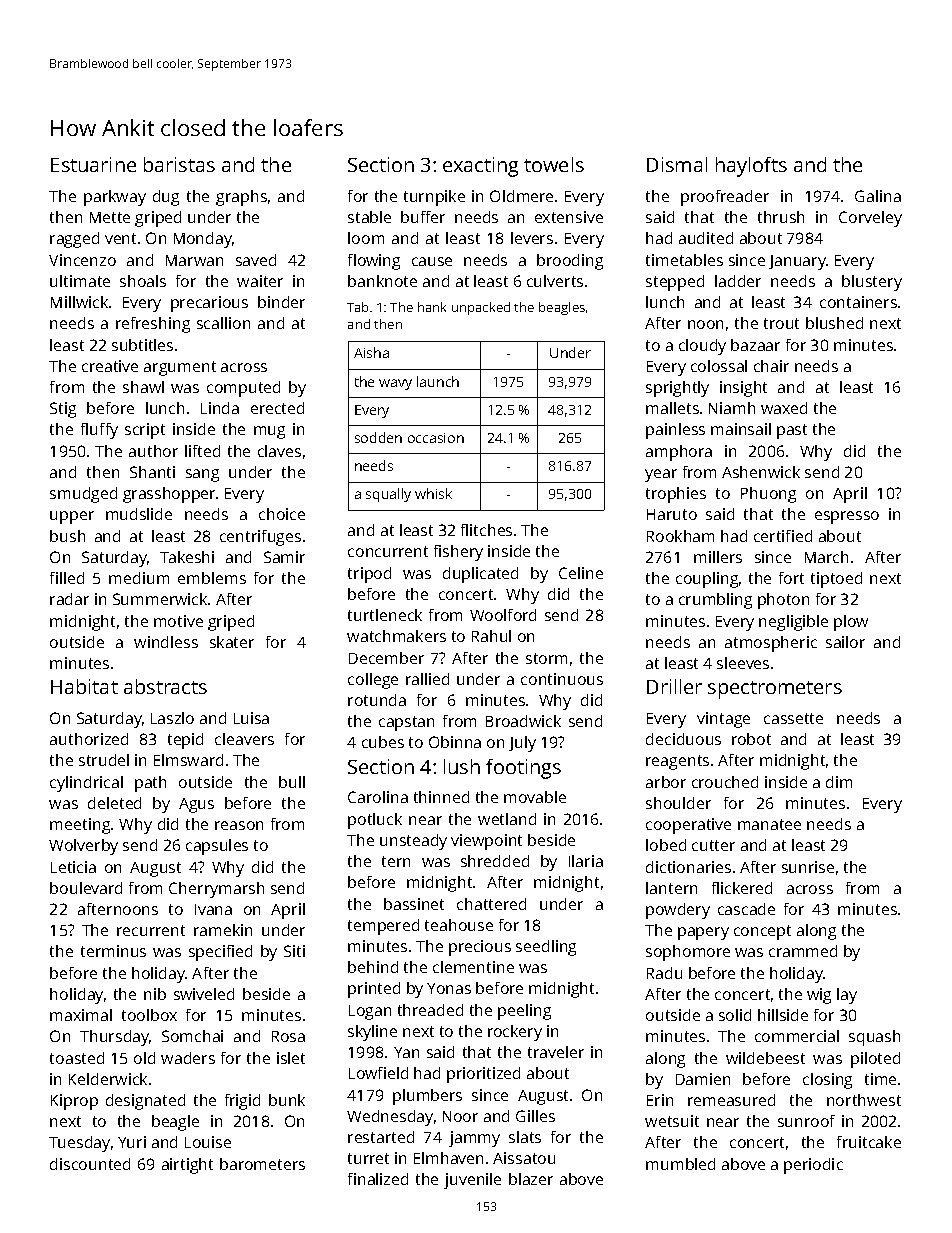 This image has height=1233, width=952. Describe the element at coordinates (839, 782) in the image. I see `dim` at that location.
